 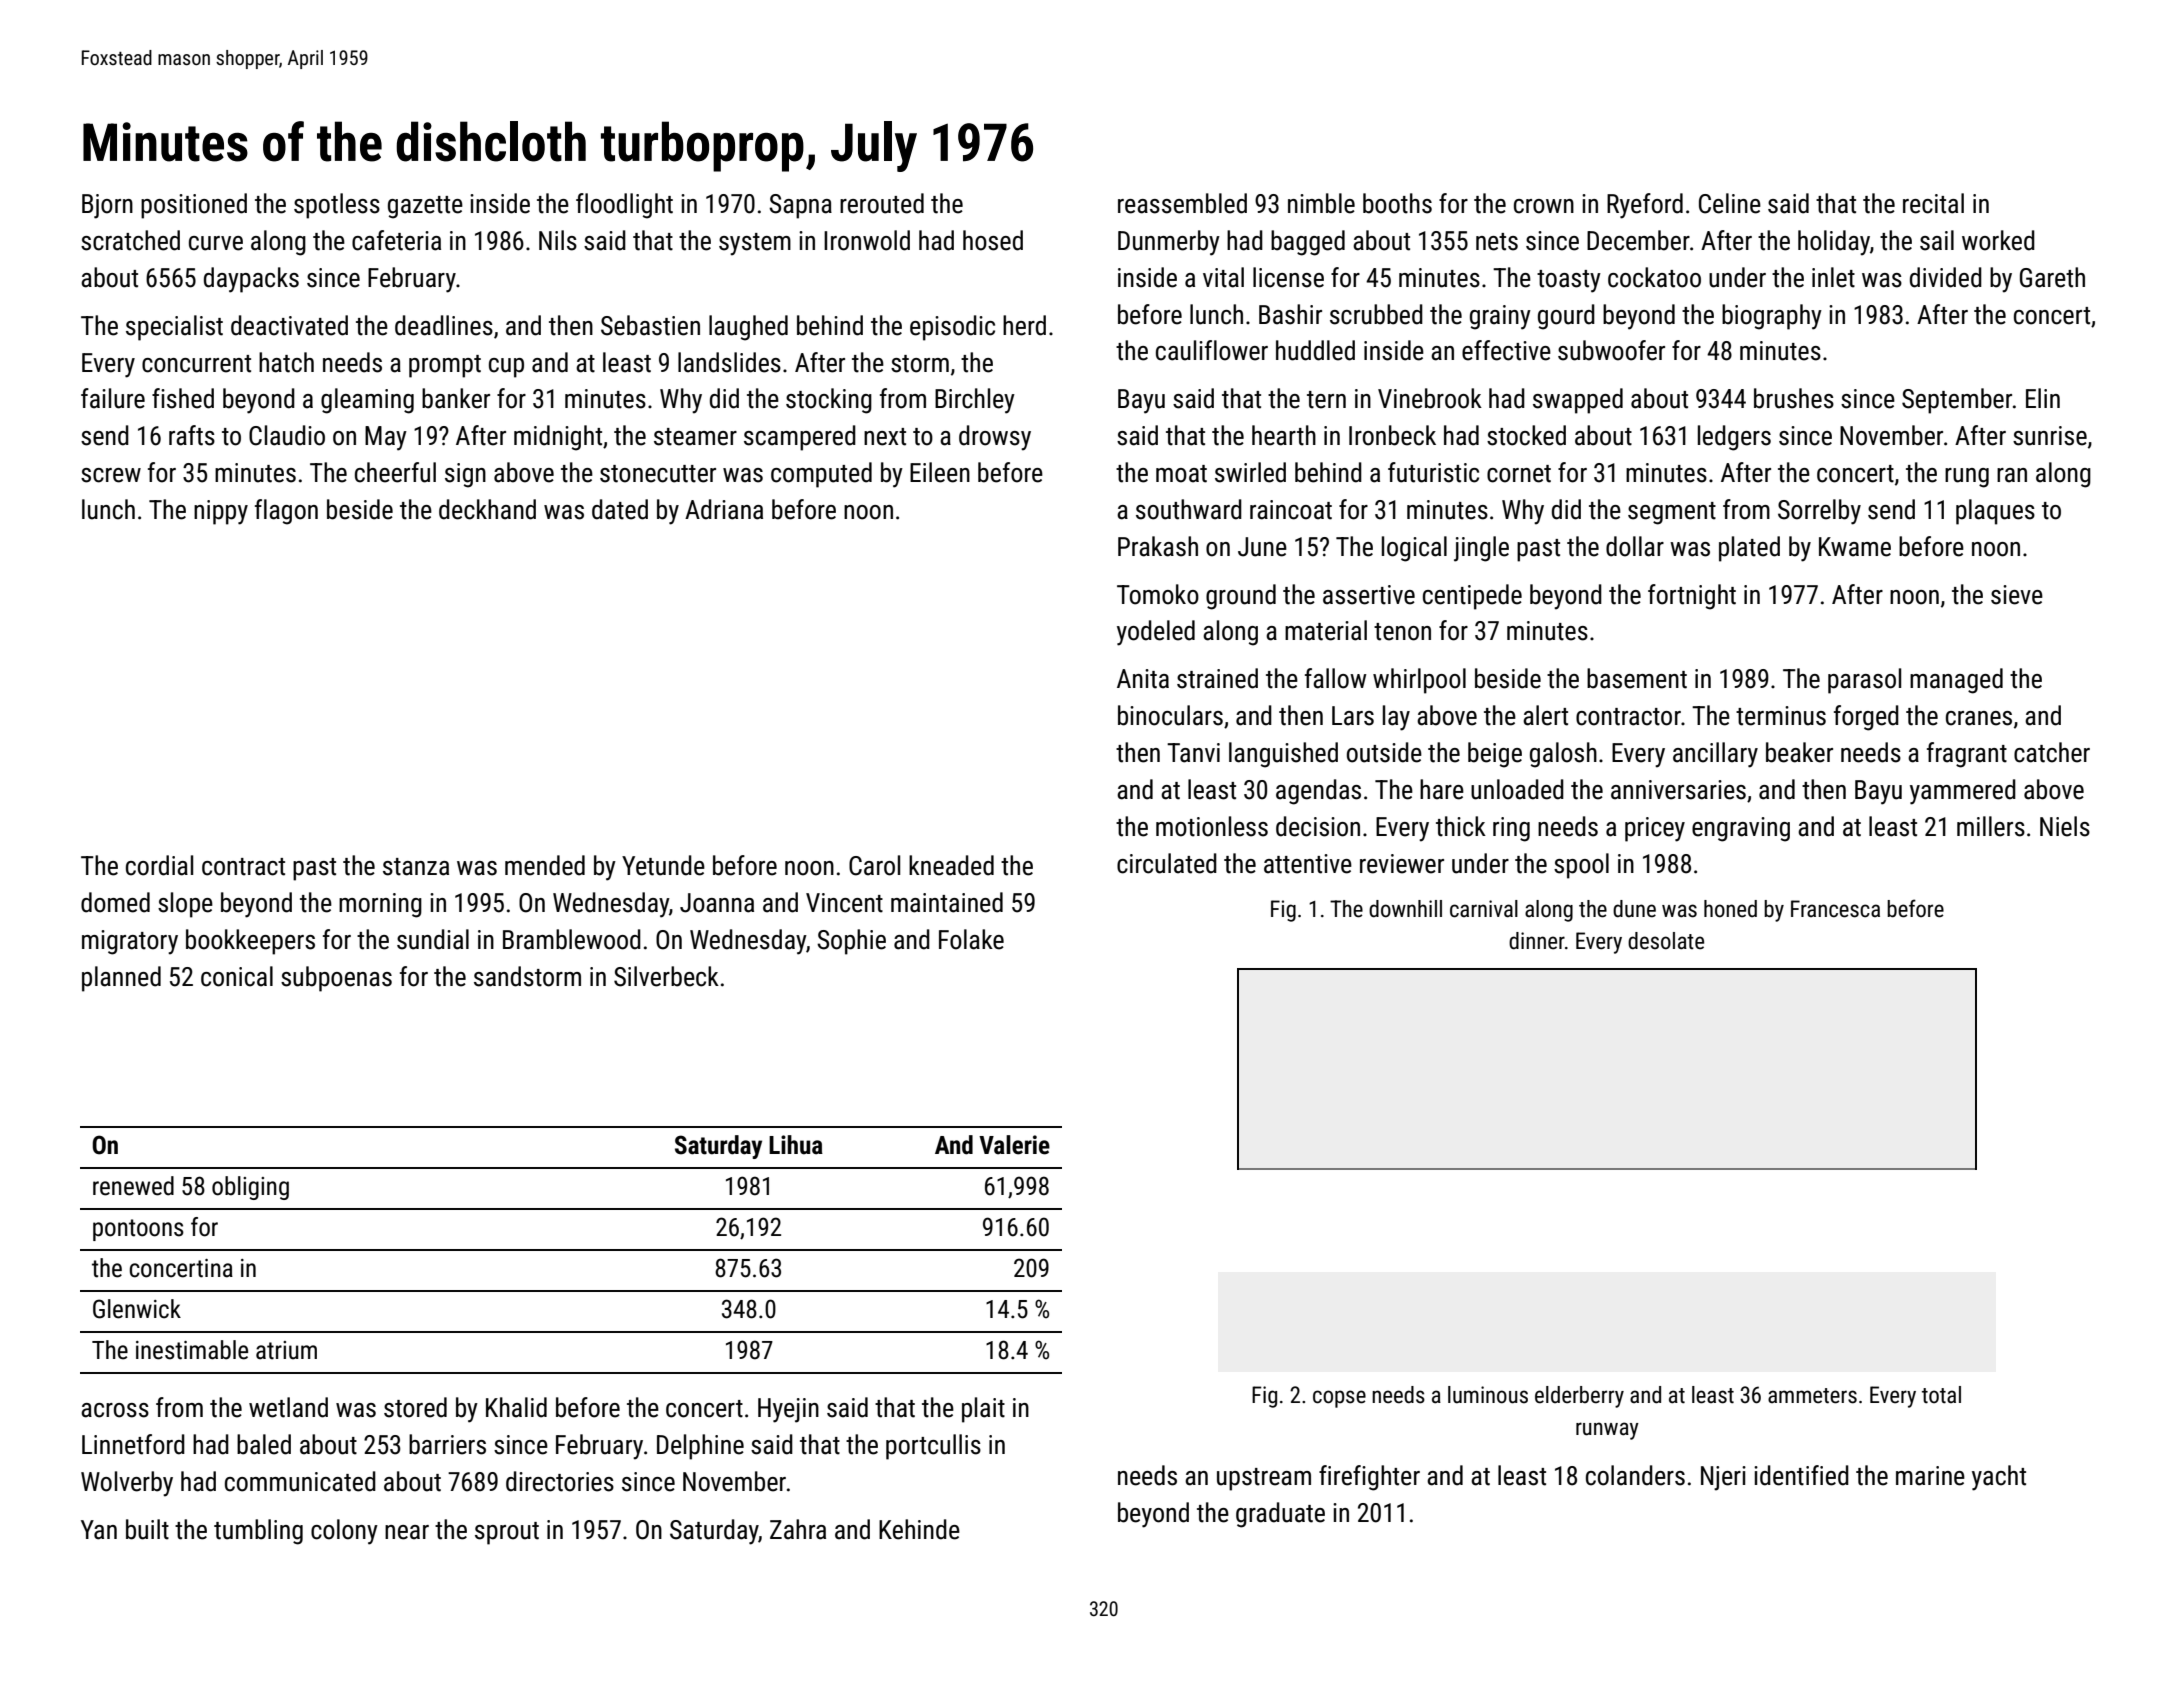 What do you see at coordinates (516, 1407) in the screenshot?
I see `Khalid` at bounding box center [516, 1407].
